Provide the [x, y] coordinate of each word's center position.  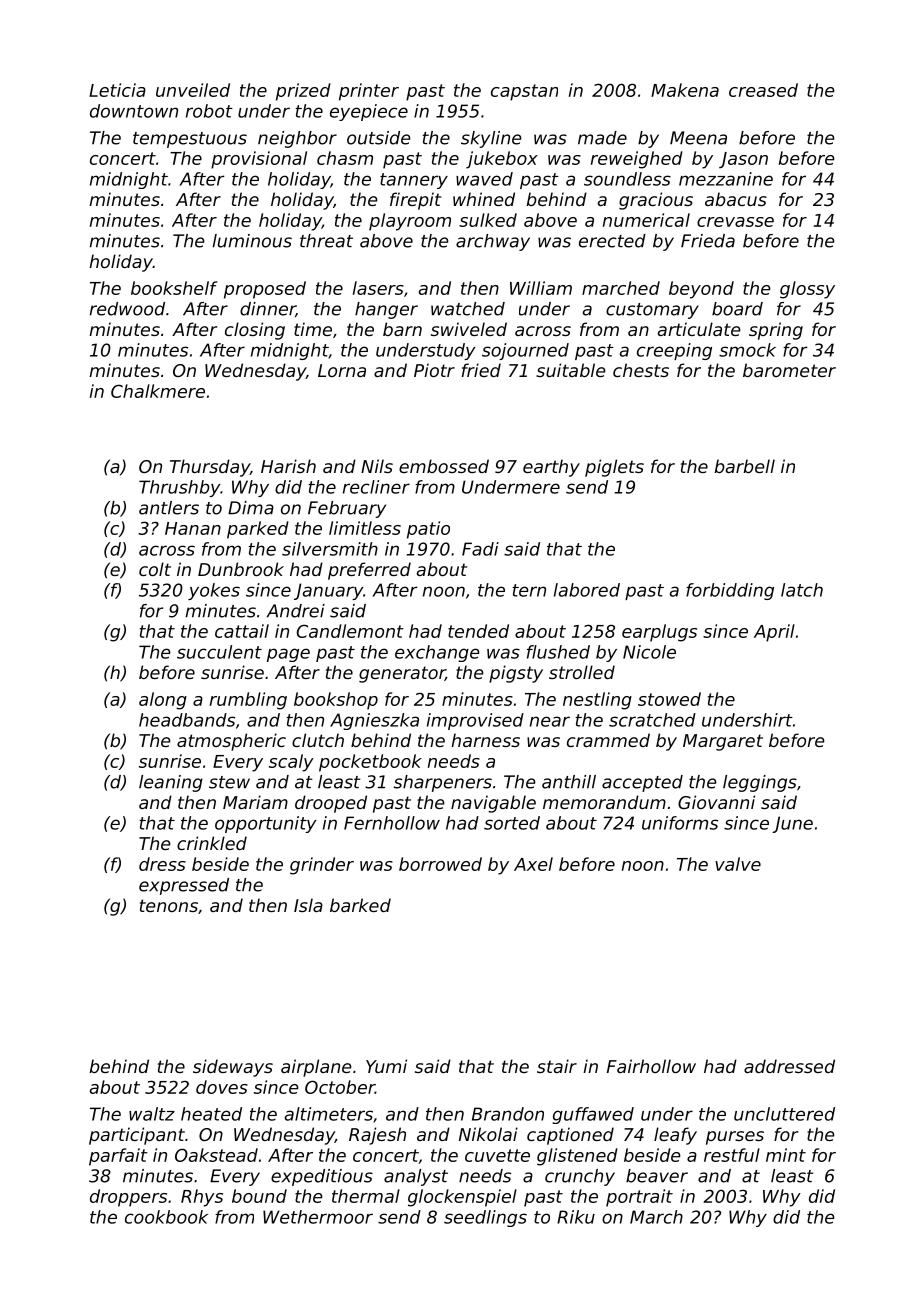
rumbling [248, 701]
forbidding [730, 591]
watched [468, 309]
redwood [127, 309]
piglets [614, 468]
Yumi [386, 1066]
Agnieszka [374, 721]
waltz [152, 1114]
